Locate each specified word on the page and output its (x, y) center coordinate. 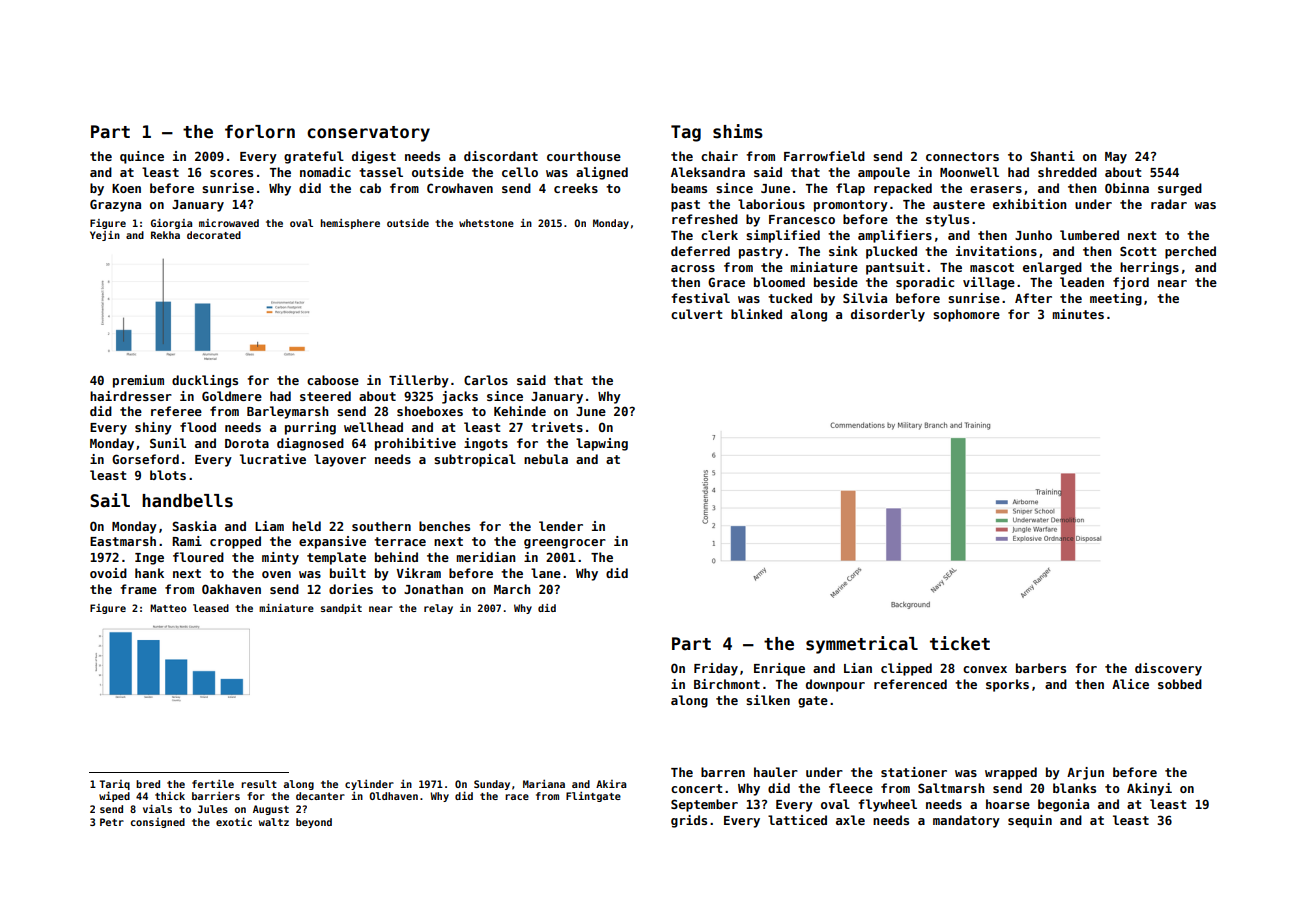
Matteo (168, 608)
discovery (1168, 669)
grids (689, 821)
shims (738, 131)
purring (310, 428)
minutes (1078, 314)
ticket (960, 643)
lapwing (602, 444)
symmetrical (862, 645)
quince (142, 157)
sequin (1030, 821)
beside (836, 282)
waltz (274, 822)
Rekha (165, 235)
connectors (962, 156)
